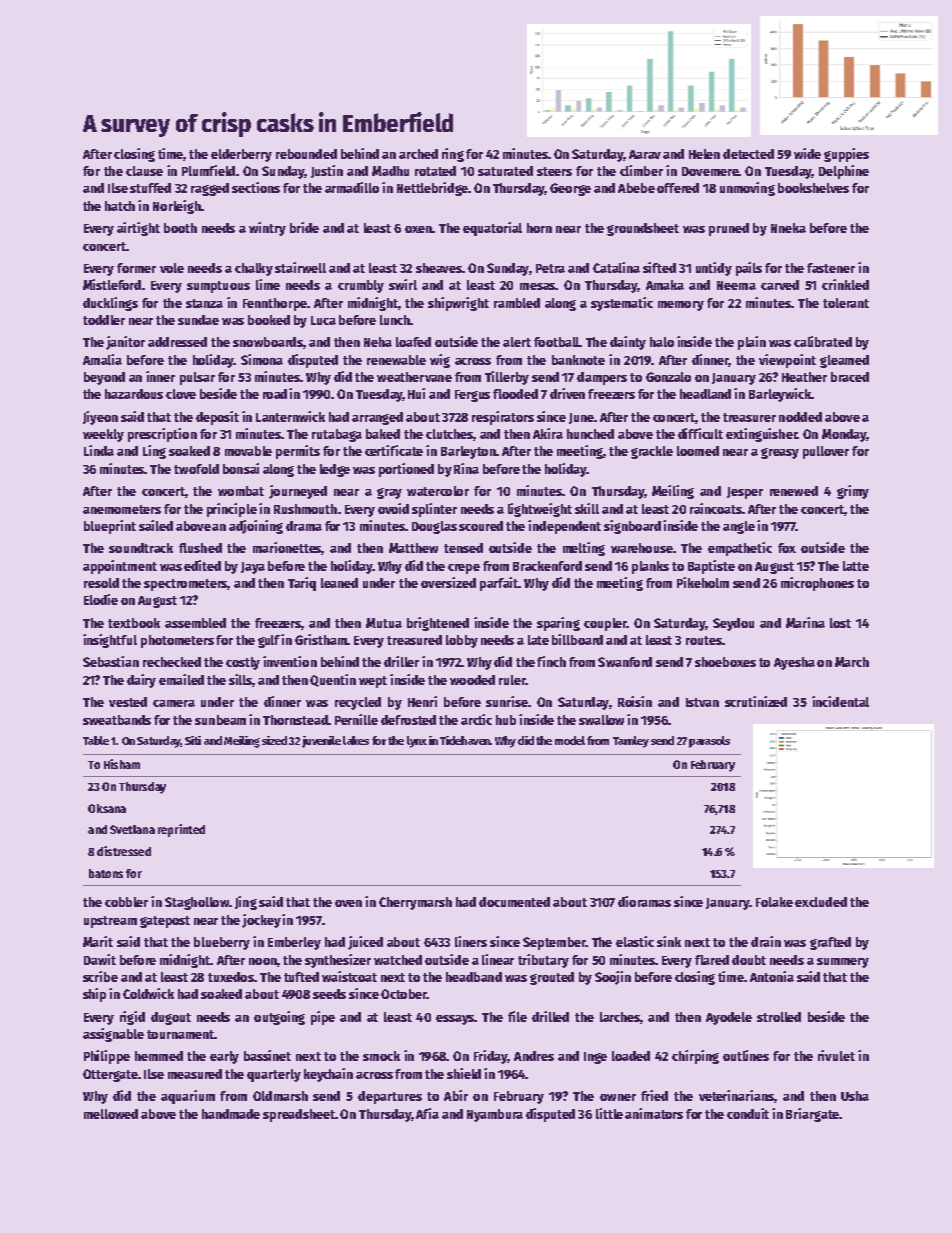  What do you see at coordinates (644, 901) in the screenshot?
I see `dioramas` at bounding box center [644, 901].
